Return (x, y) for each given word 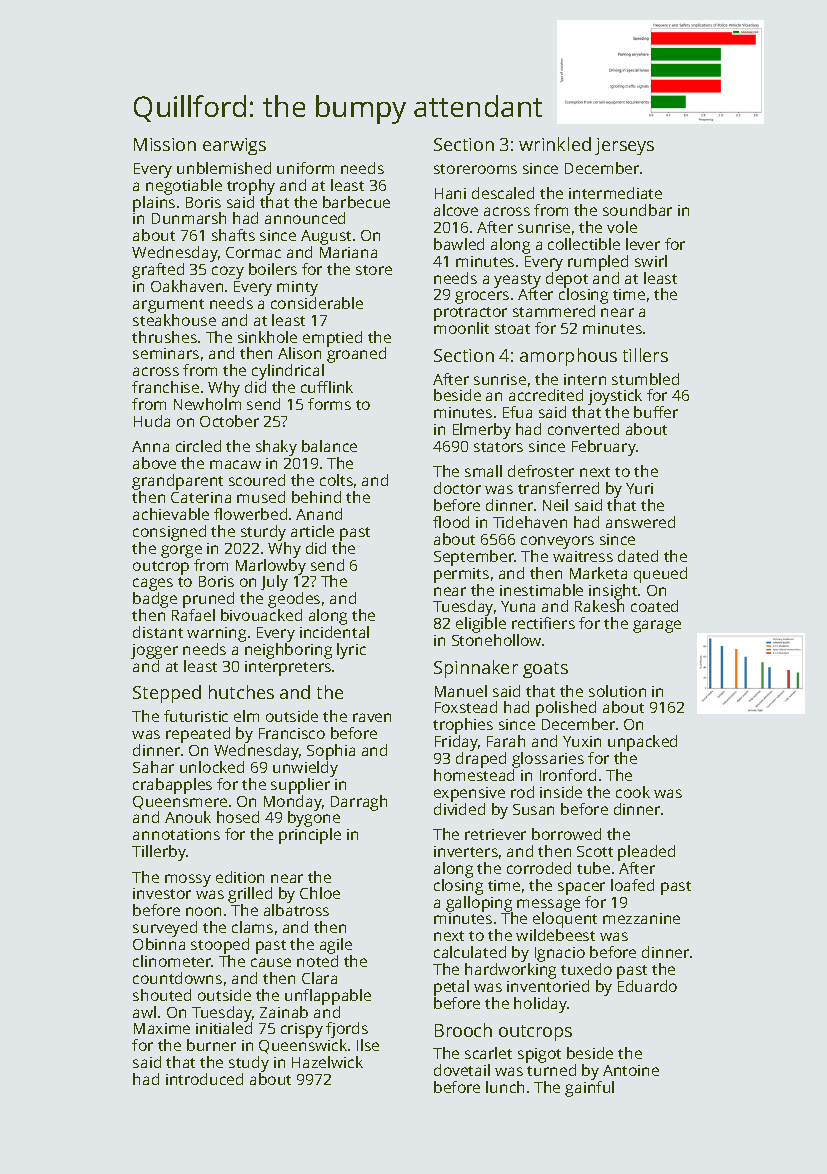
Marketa (598, 573)
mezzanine (641, 918)
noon (203, 911)
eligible (481, 625)
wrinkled (555, 144)
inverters (466, 851)
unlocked (212, 767)
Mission (165, 144)
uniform (305, 168)
